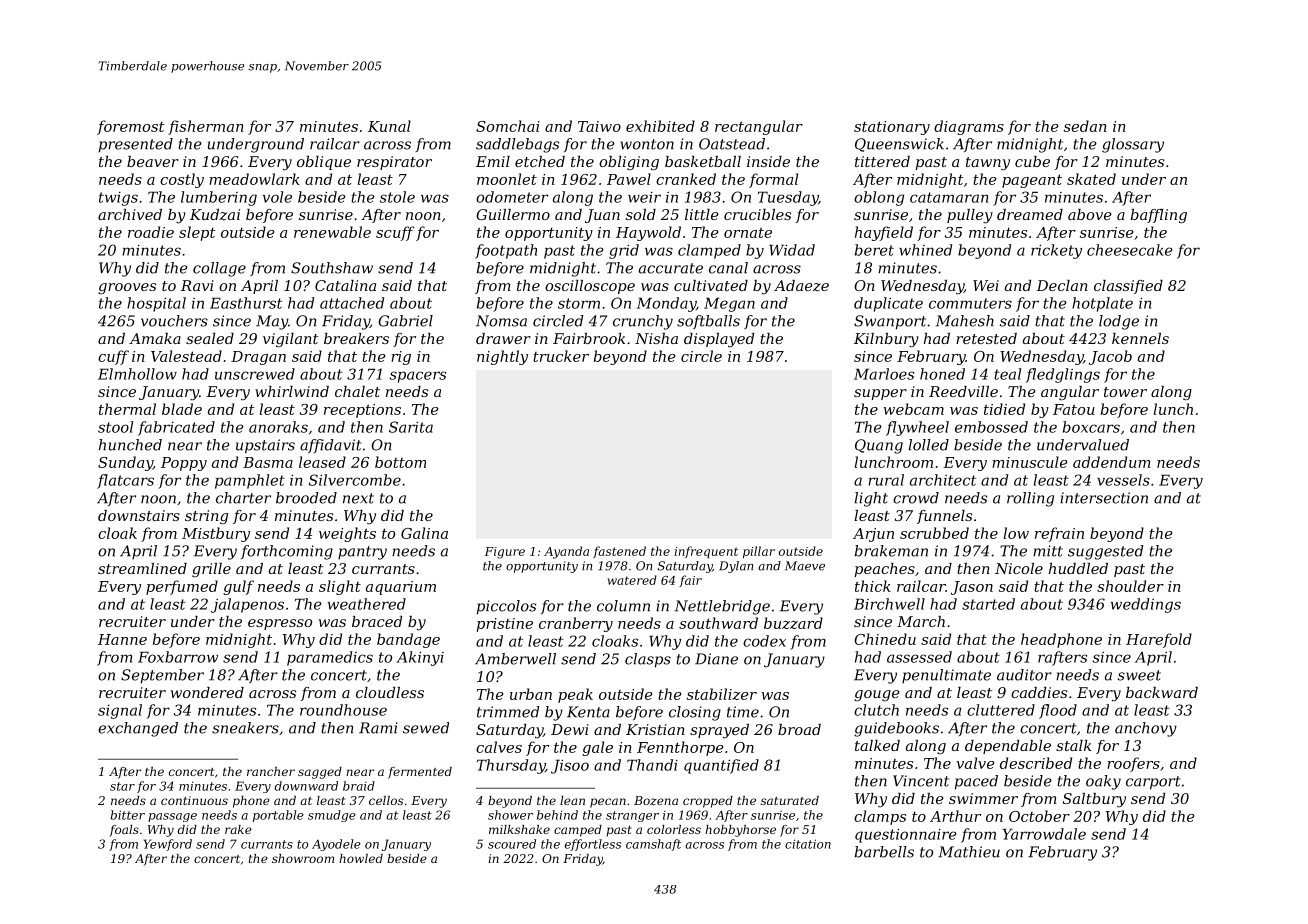  What do you see at coordinates (182, 409) in the image?
I see `blade` at bounding box center [182, 409].
